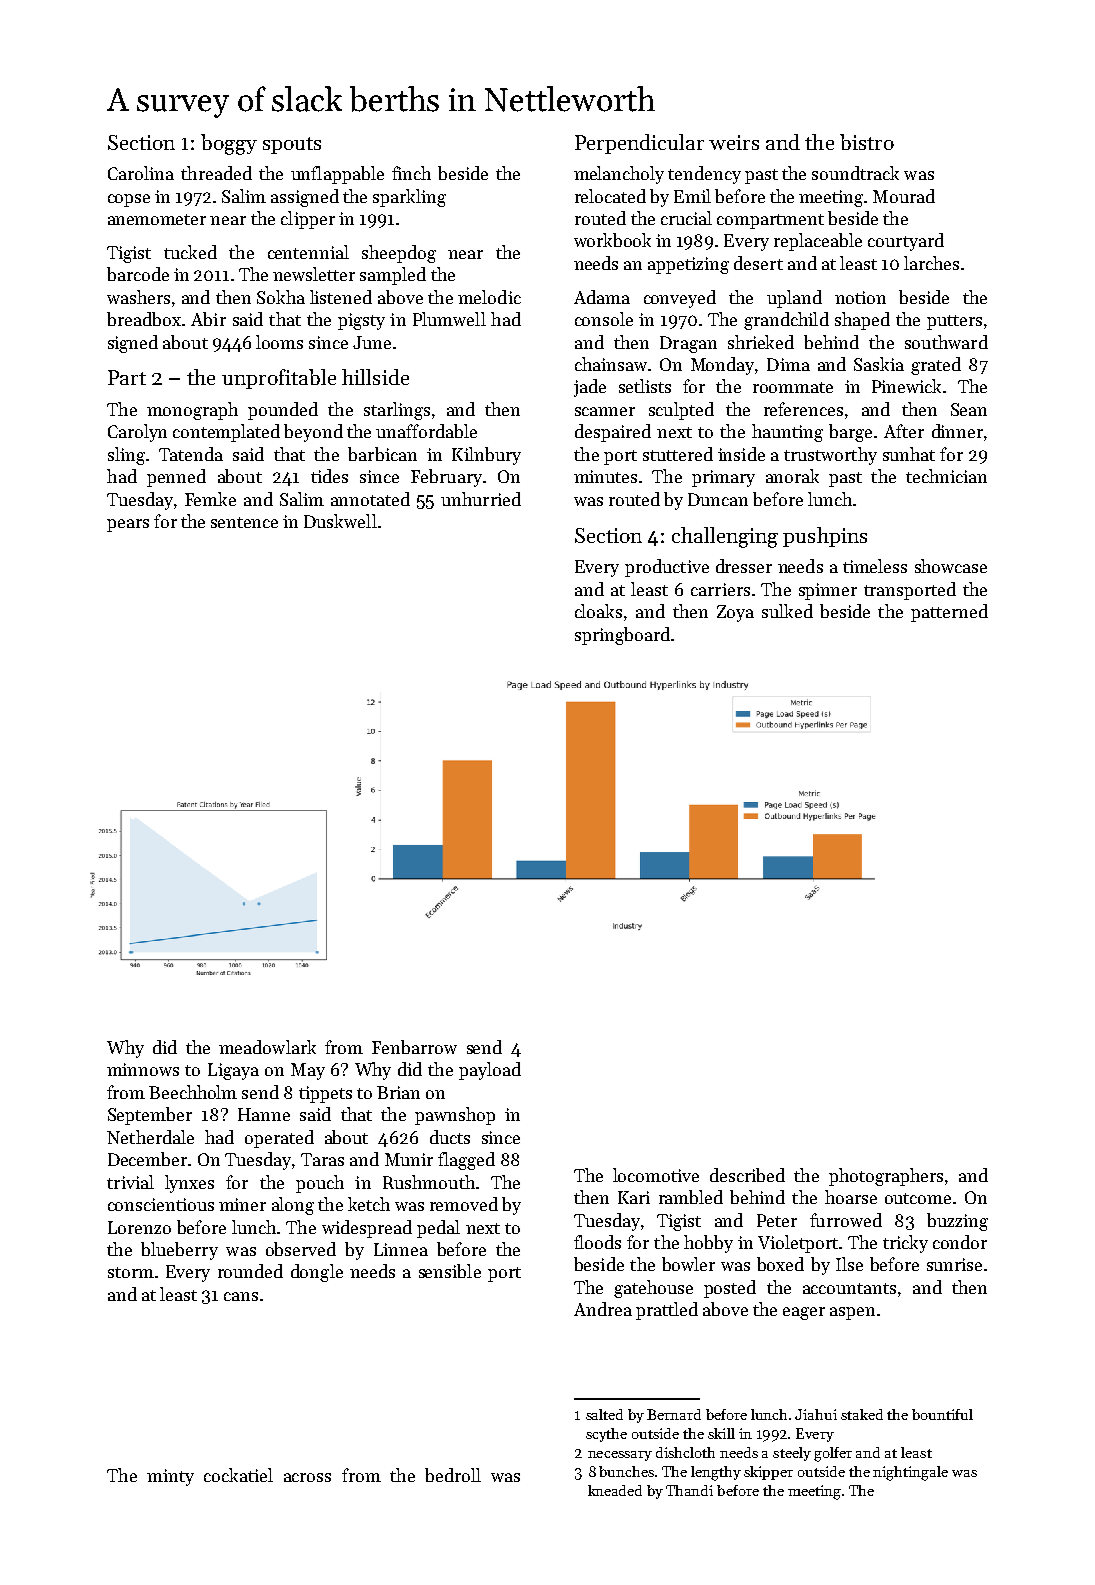  What do you see at coordinates (130, 1182) in the screenshot?
I see `trivial` at bounding box center [130, 1182].
